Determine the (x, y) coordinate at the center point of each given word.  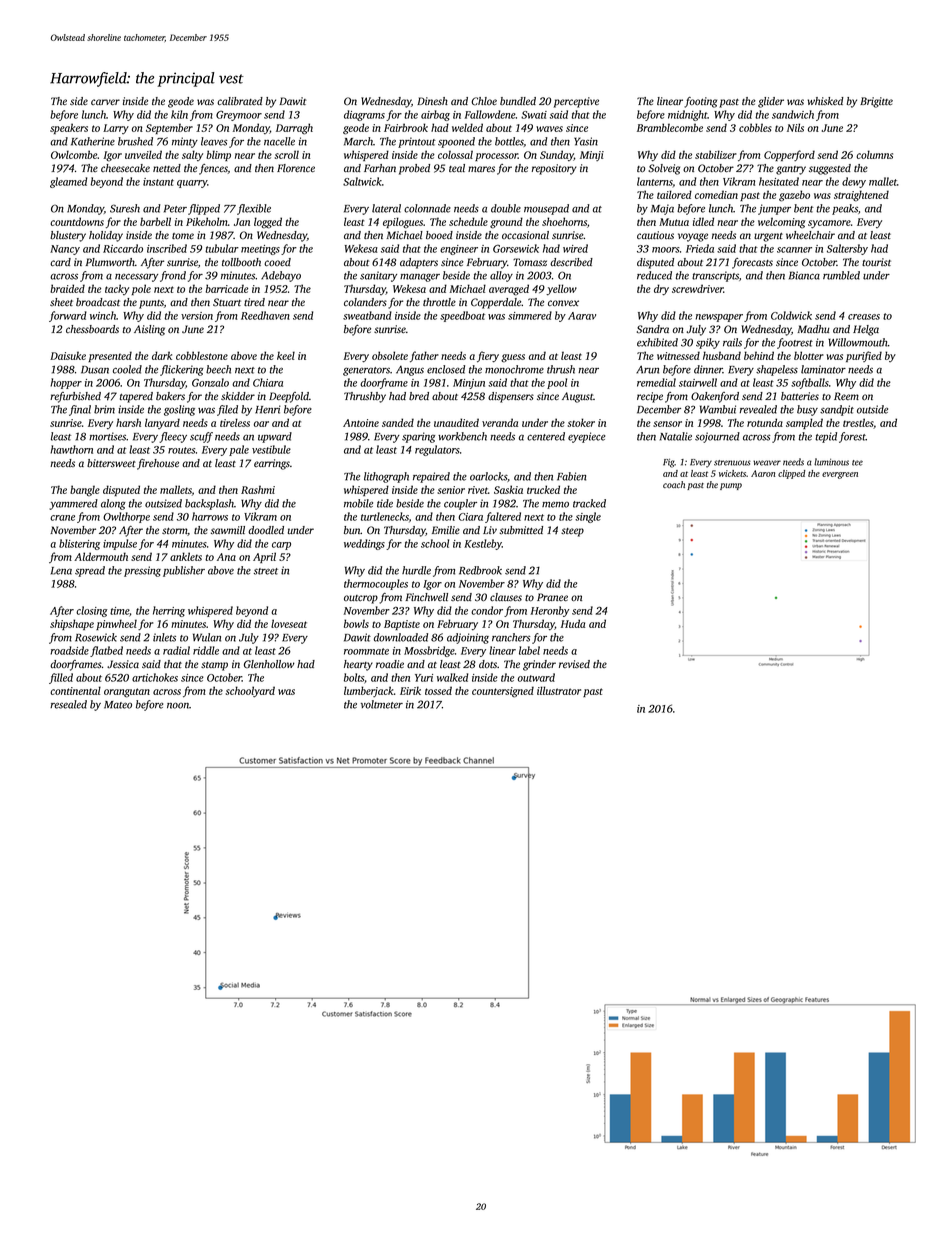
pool (557, 383)
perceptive (576, 102)
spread (90, 571)
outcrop (361, 599)
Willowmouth (858, 342)
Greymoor (239, 115)
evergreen (840, 475)
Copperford (789, 155)
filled (61, 678)
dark (162, 355)
